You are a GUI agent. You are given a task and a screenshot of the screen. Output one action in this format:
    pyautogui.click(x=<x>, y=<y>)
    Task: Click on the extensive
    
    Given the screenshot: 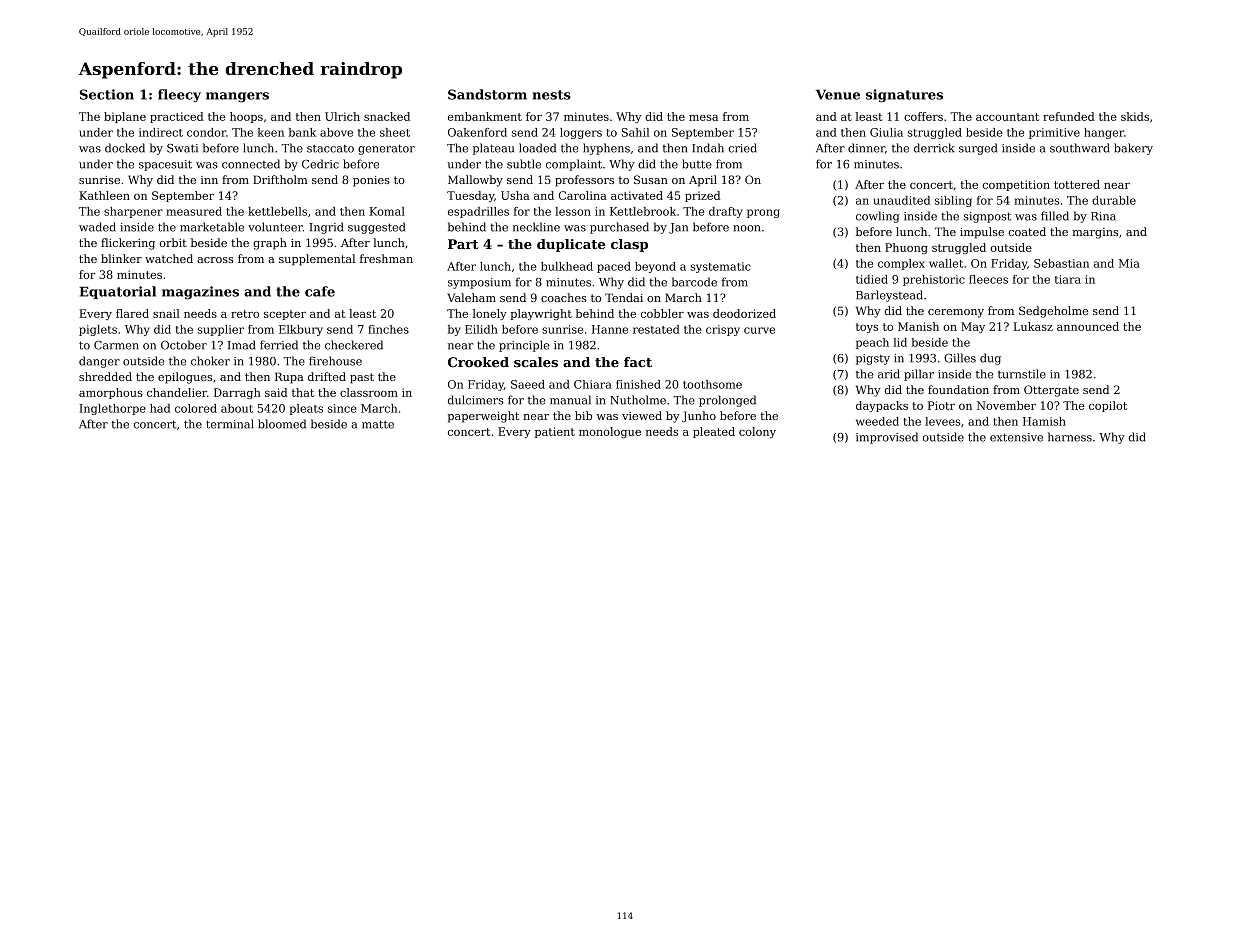 What is the action you would take?
    pyautogui.click(x=1016, y=437)
